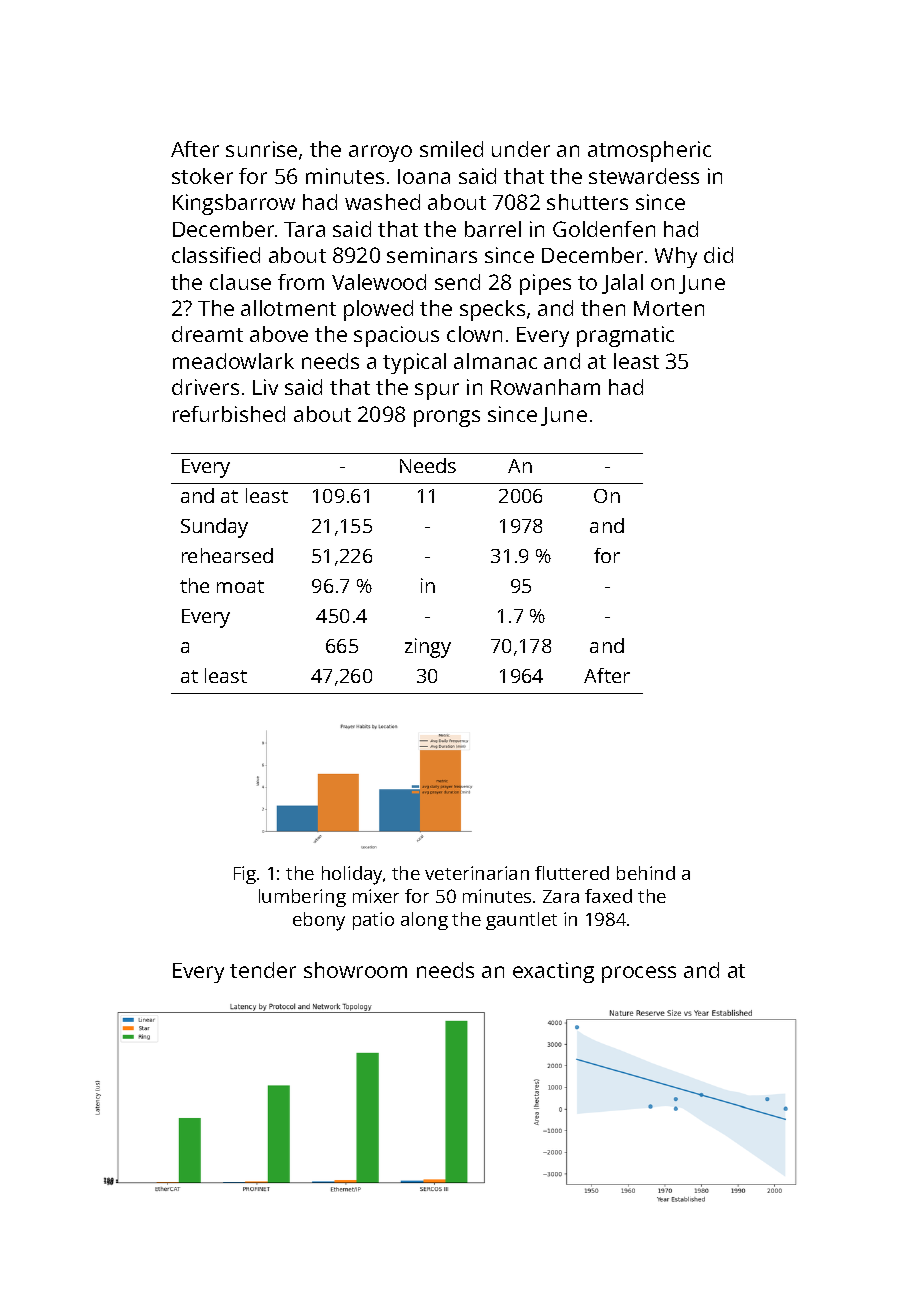 The width and height of the screenshot is (924, 1311). What do you see at coordinates (646, 873) in the screenshot?
I see `behind` at bounding box center [646, 873].
